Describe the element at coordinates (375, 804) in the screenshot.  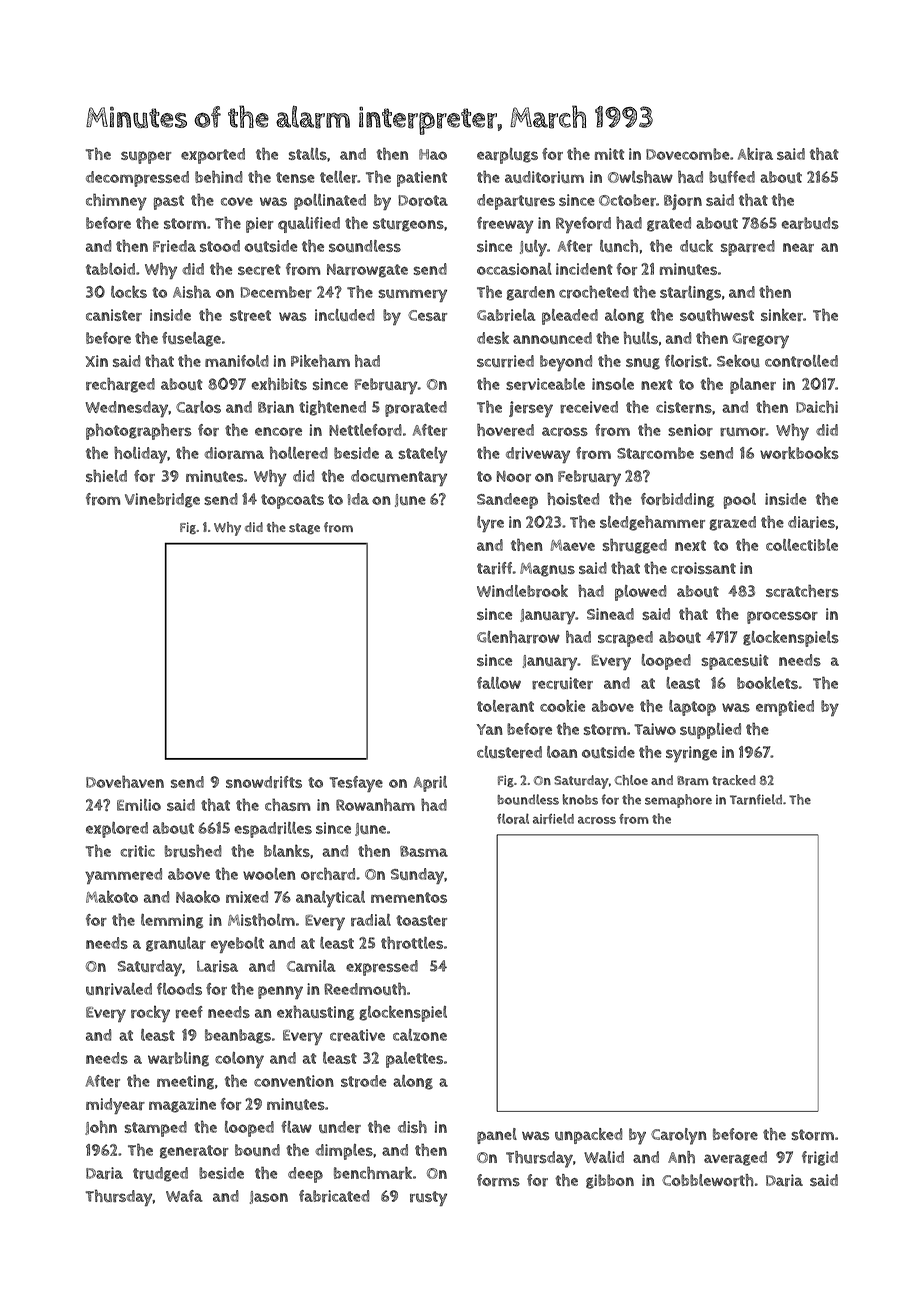
I see `Rowanham` at that location.
